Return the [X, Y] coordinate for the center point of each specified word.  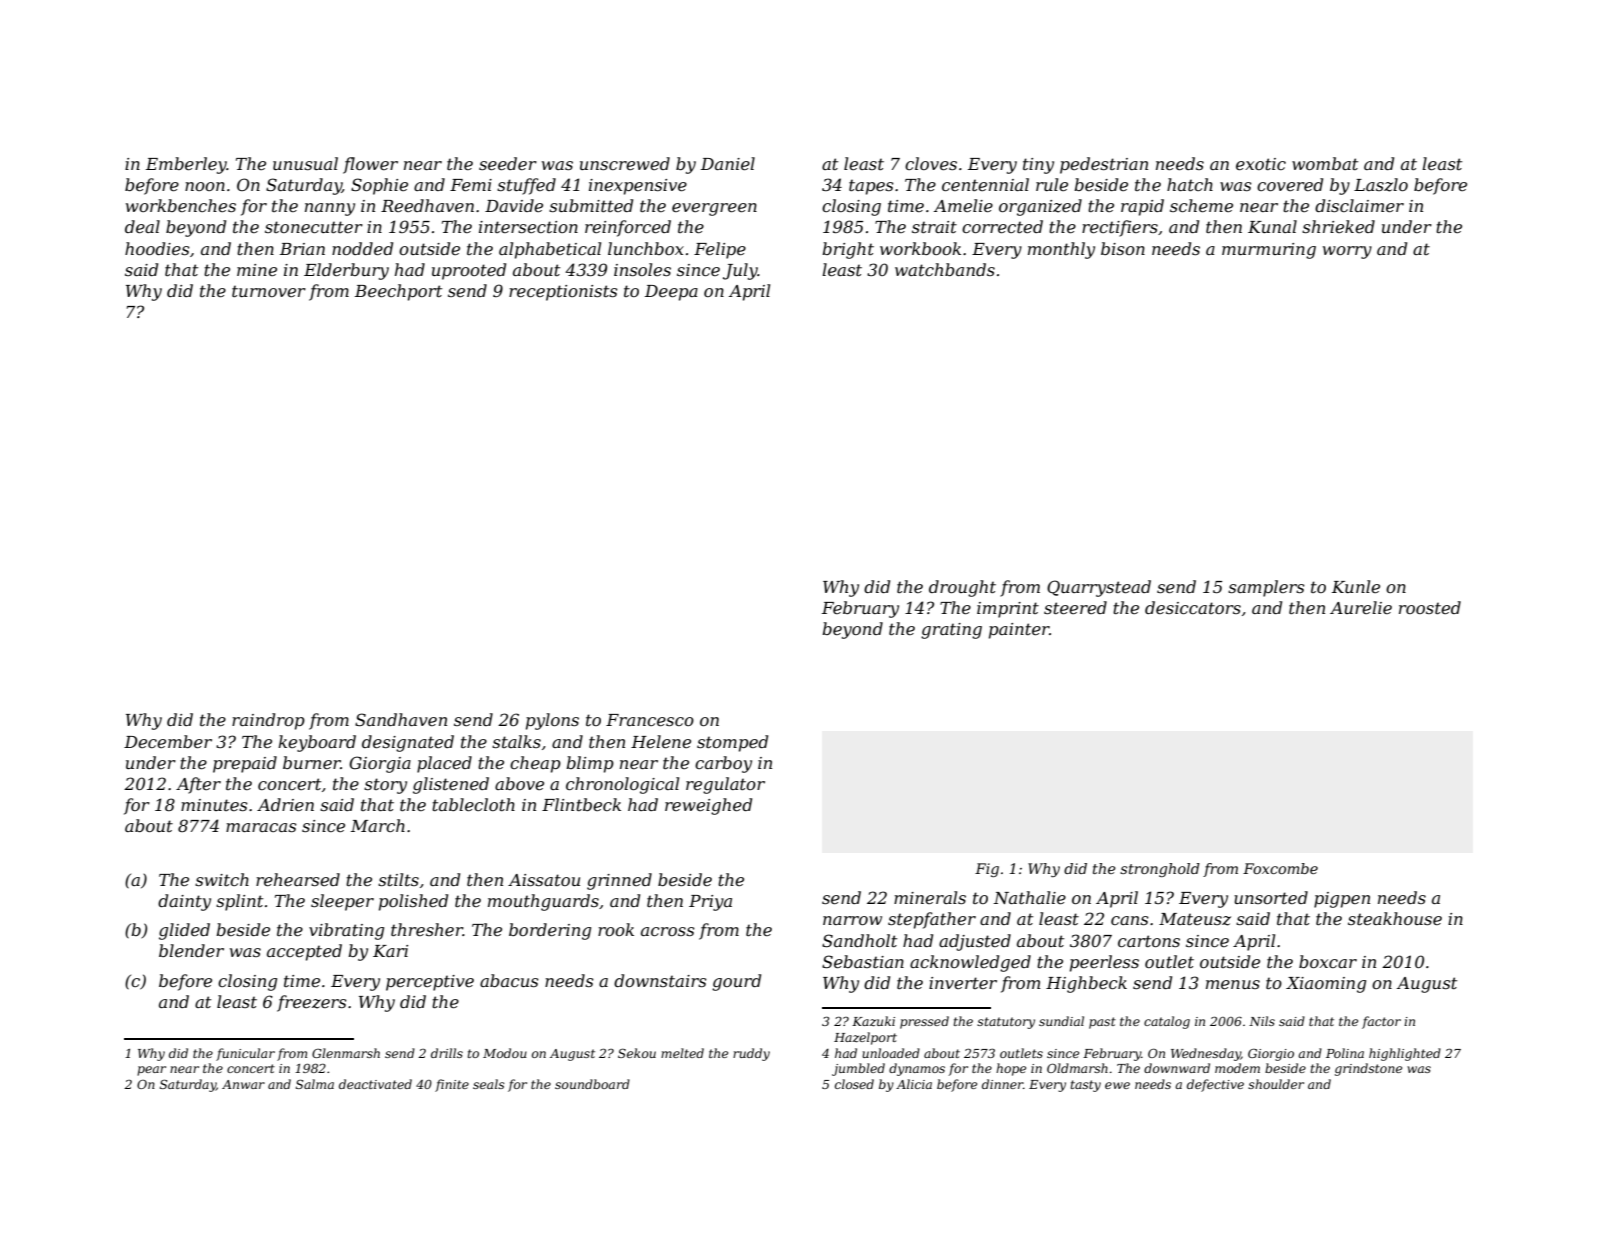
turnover [269, 291]
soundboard [592, 1084]
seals [489, 1084]
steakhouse [1395, 918]
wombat [1325, 163]
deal [142, 226]
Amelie [963, 205]
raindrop [268, 721]
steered [1075, 607]
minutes [214, 805]
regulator [725, 785]
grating [951, 631]
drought [962, 588]
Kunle [1356, 586]
